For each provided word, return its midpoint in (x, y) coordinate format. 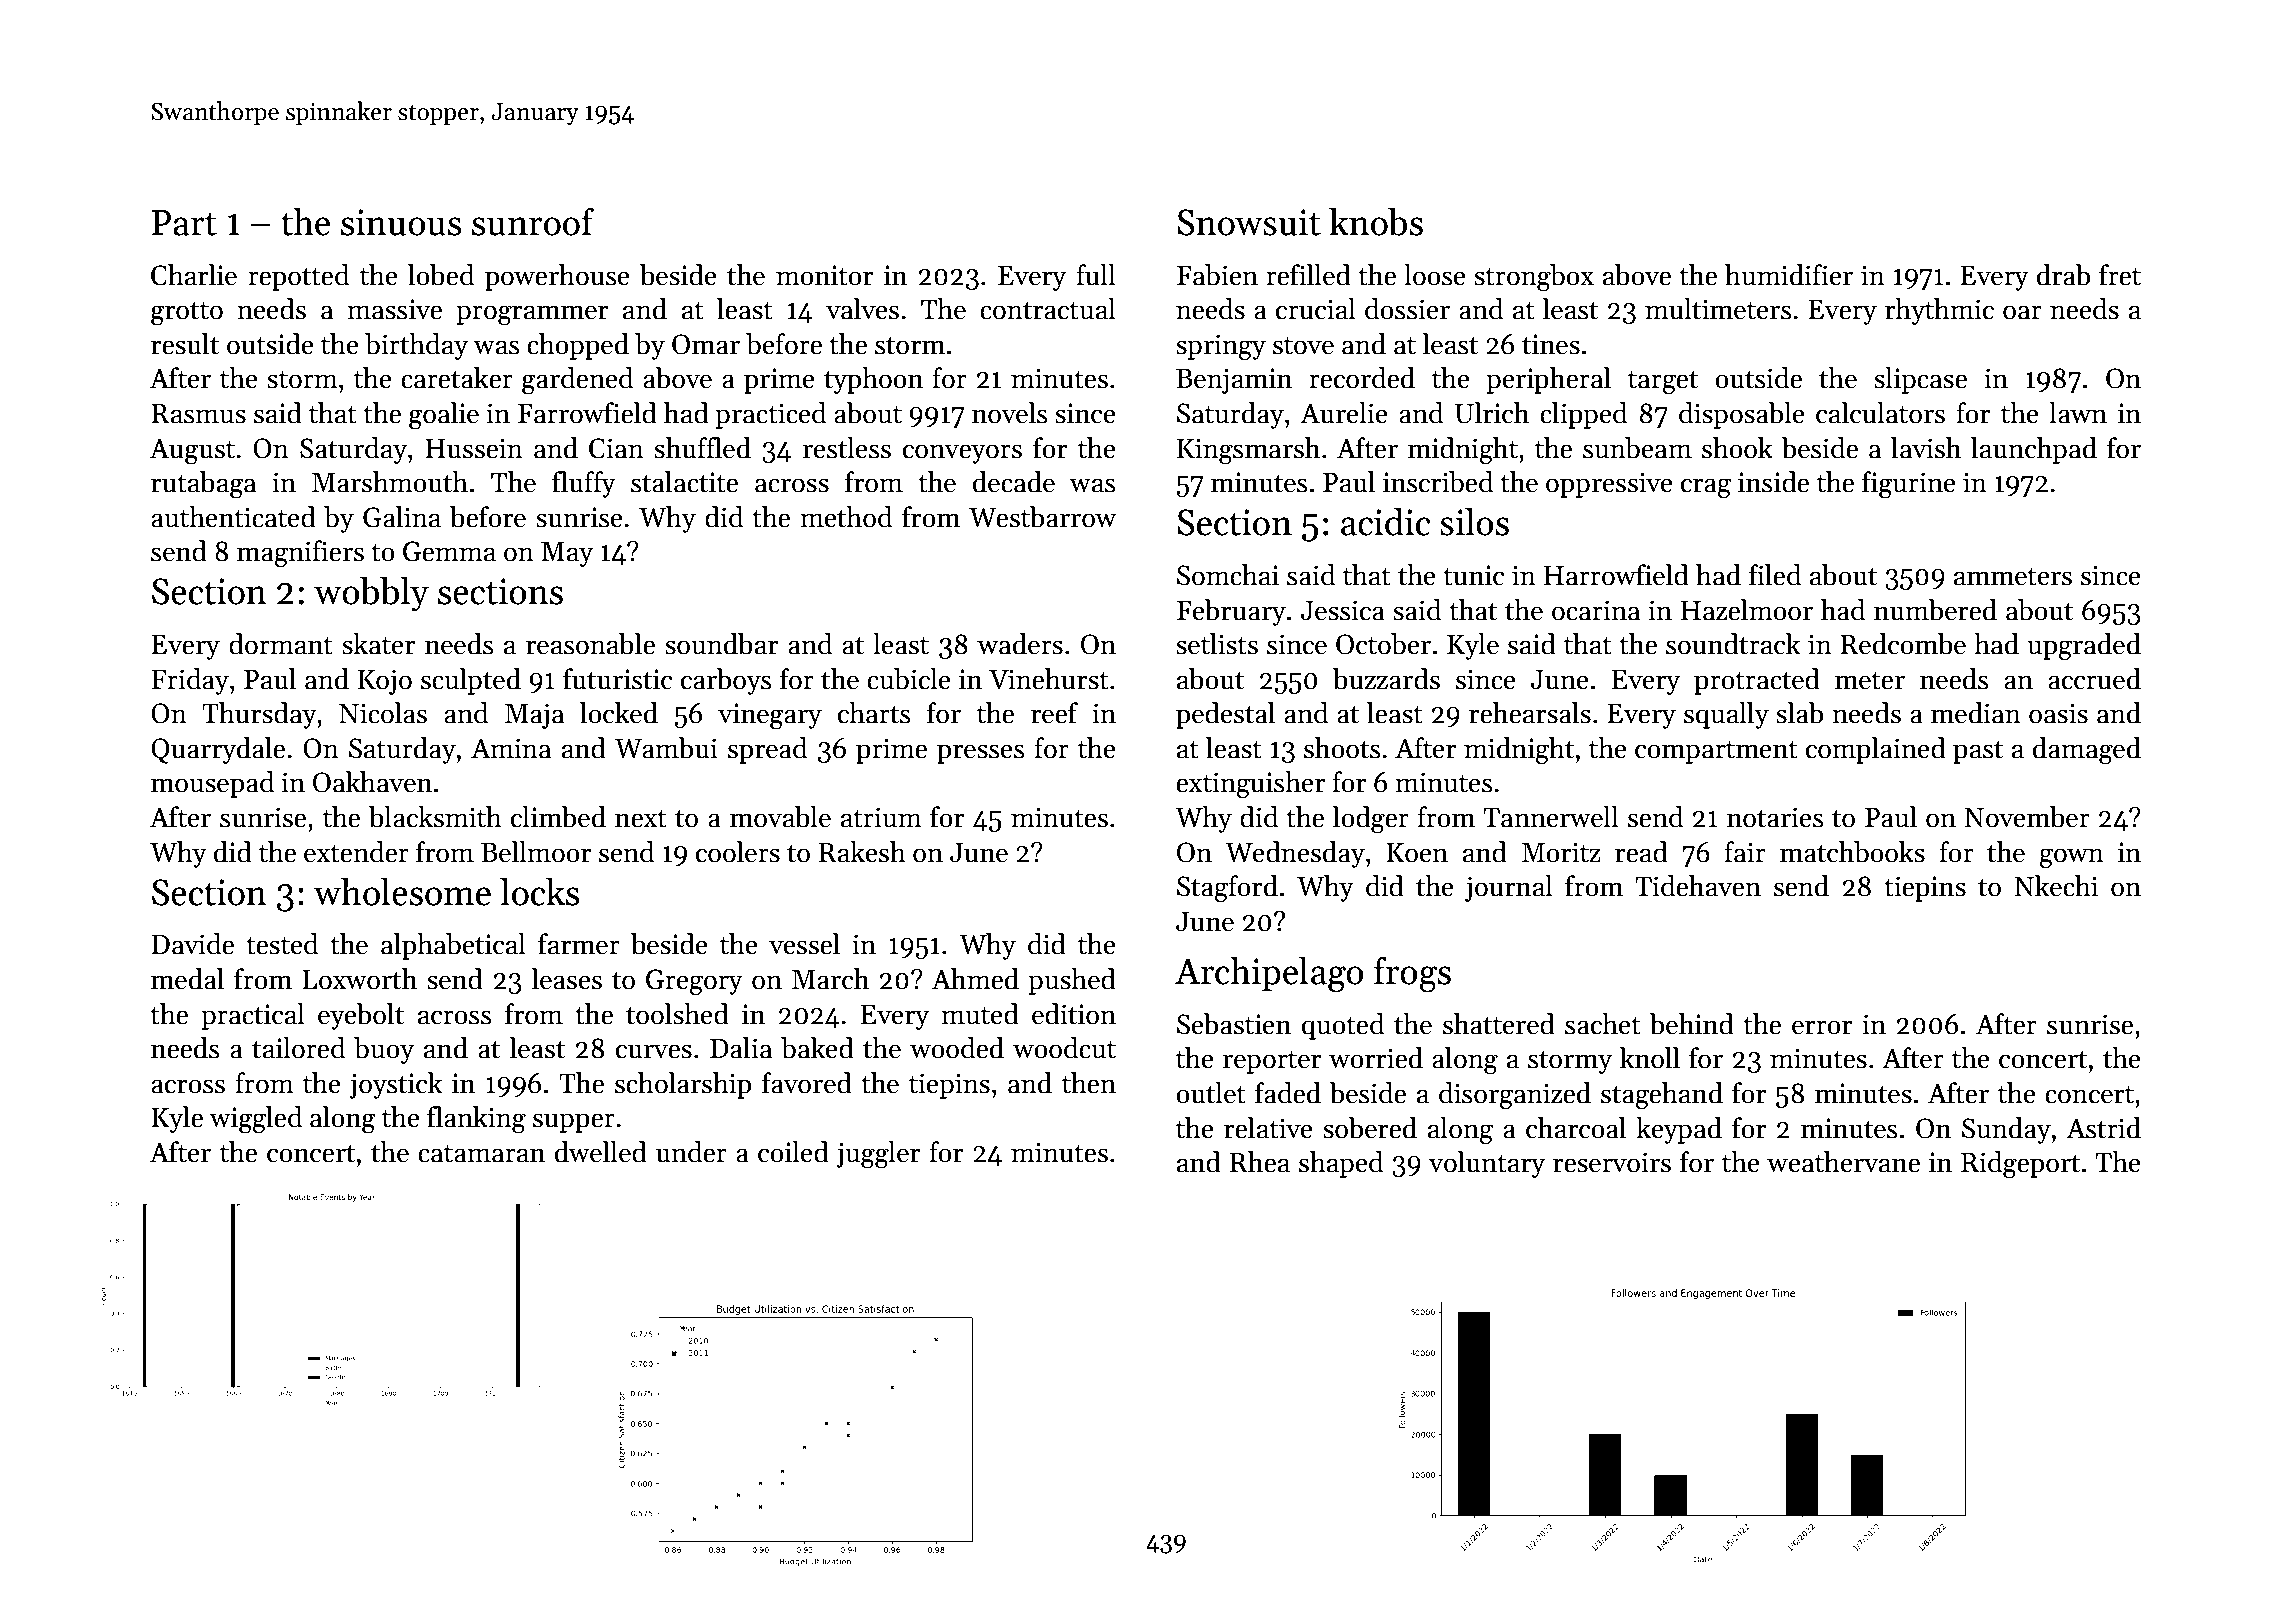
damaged (2087, 751)
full (1096, 275)
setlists (1217, 644)
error (1822, 1027)
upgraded (2084, 647)
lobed (441, 275)
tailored (298, 1048)
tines (1551, 344)
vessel (804, 944)
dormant (281, 644)
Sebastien (1234, 1024)
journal (1509, 888)
